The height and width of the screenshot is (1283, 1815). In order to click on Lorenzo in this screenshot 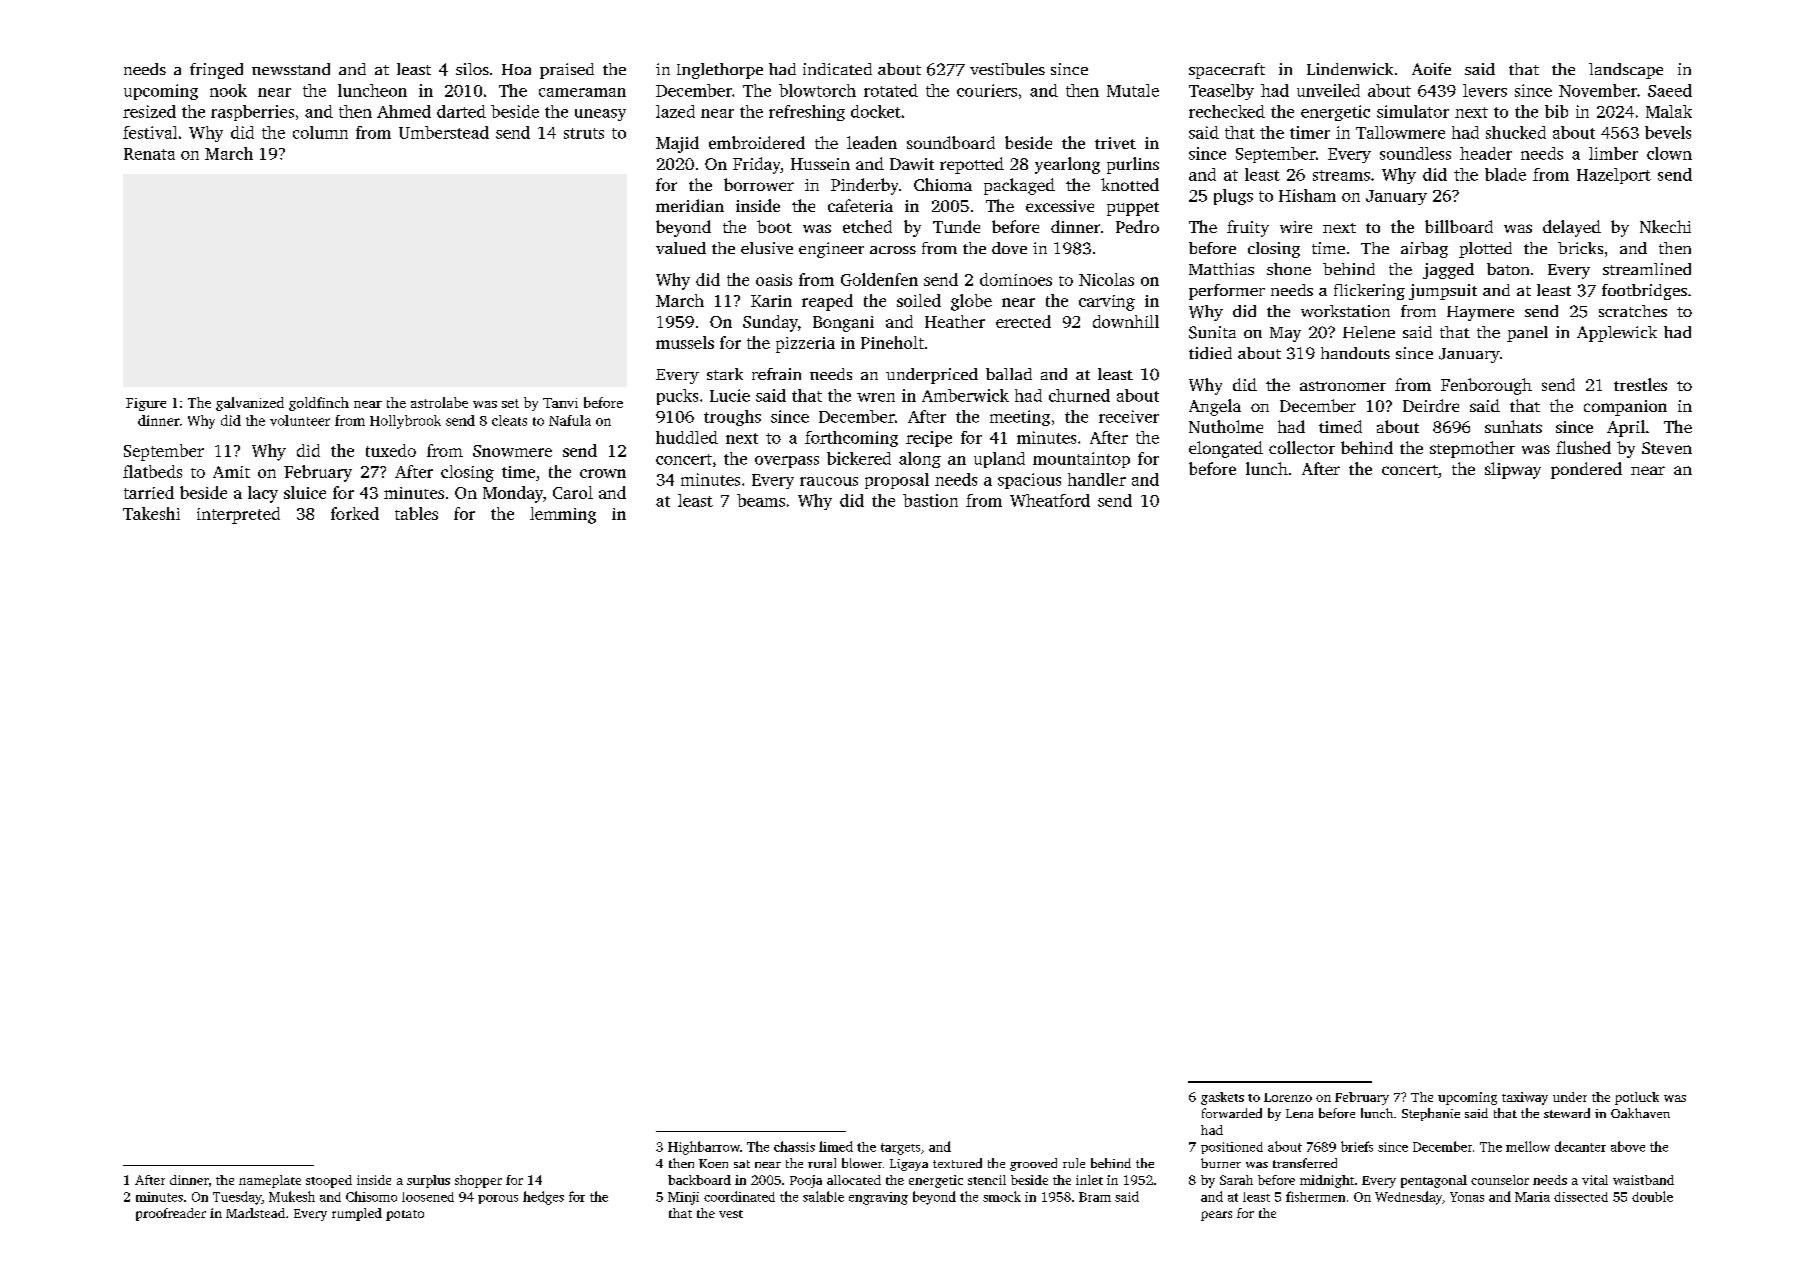, I will do `click(1288, 1097)`.
